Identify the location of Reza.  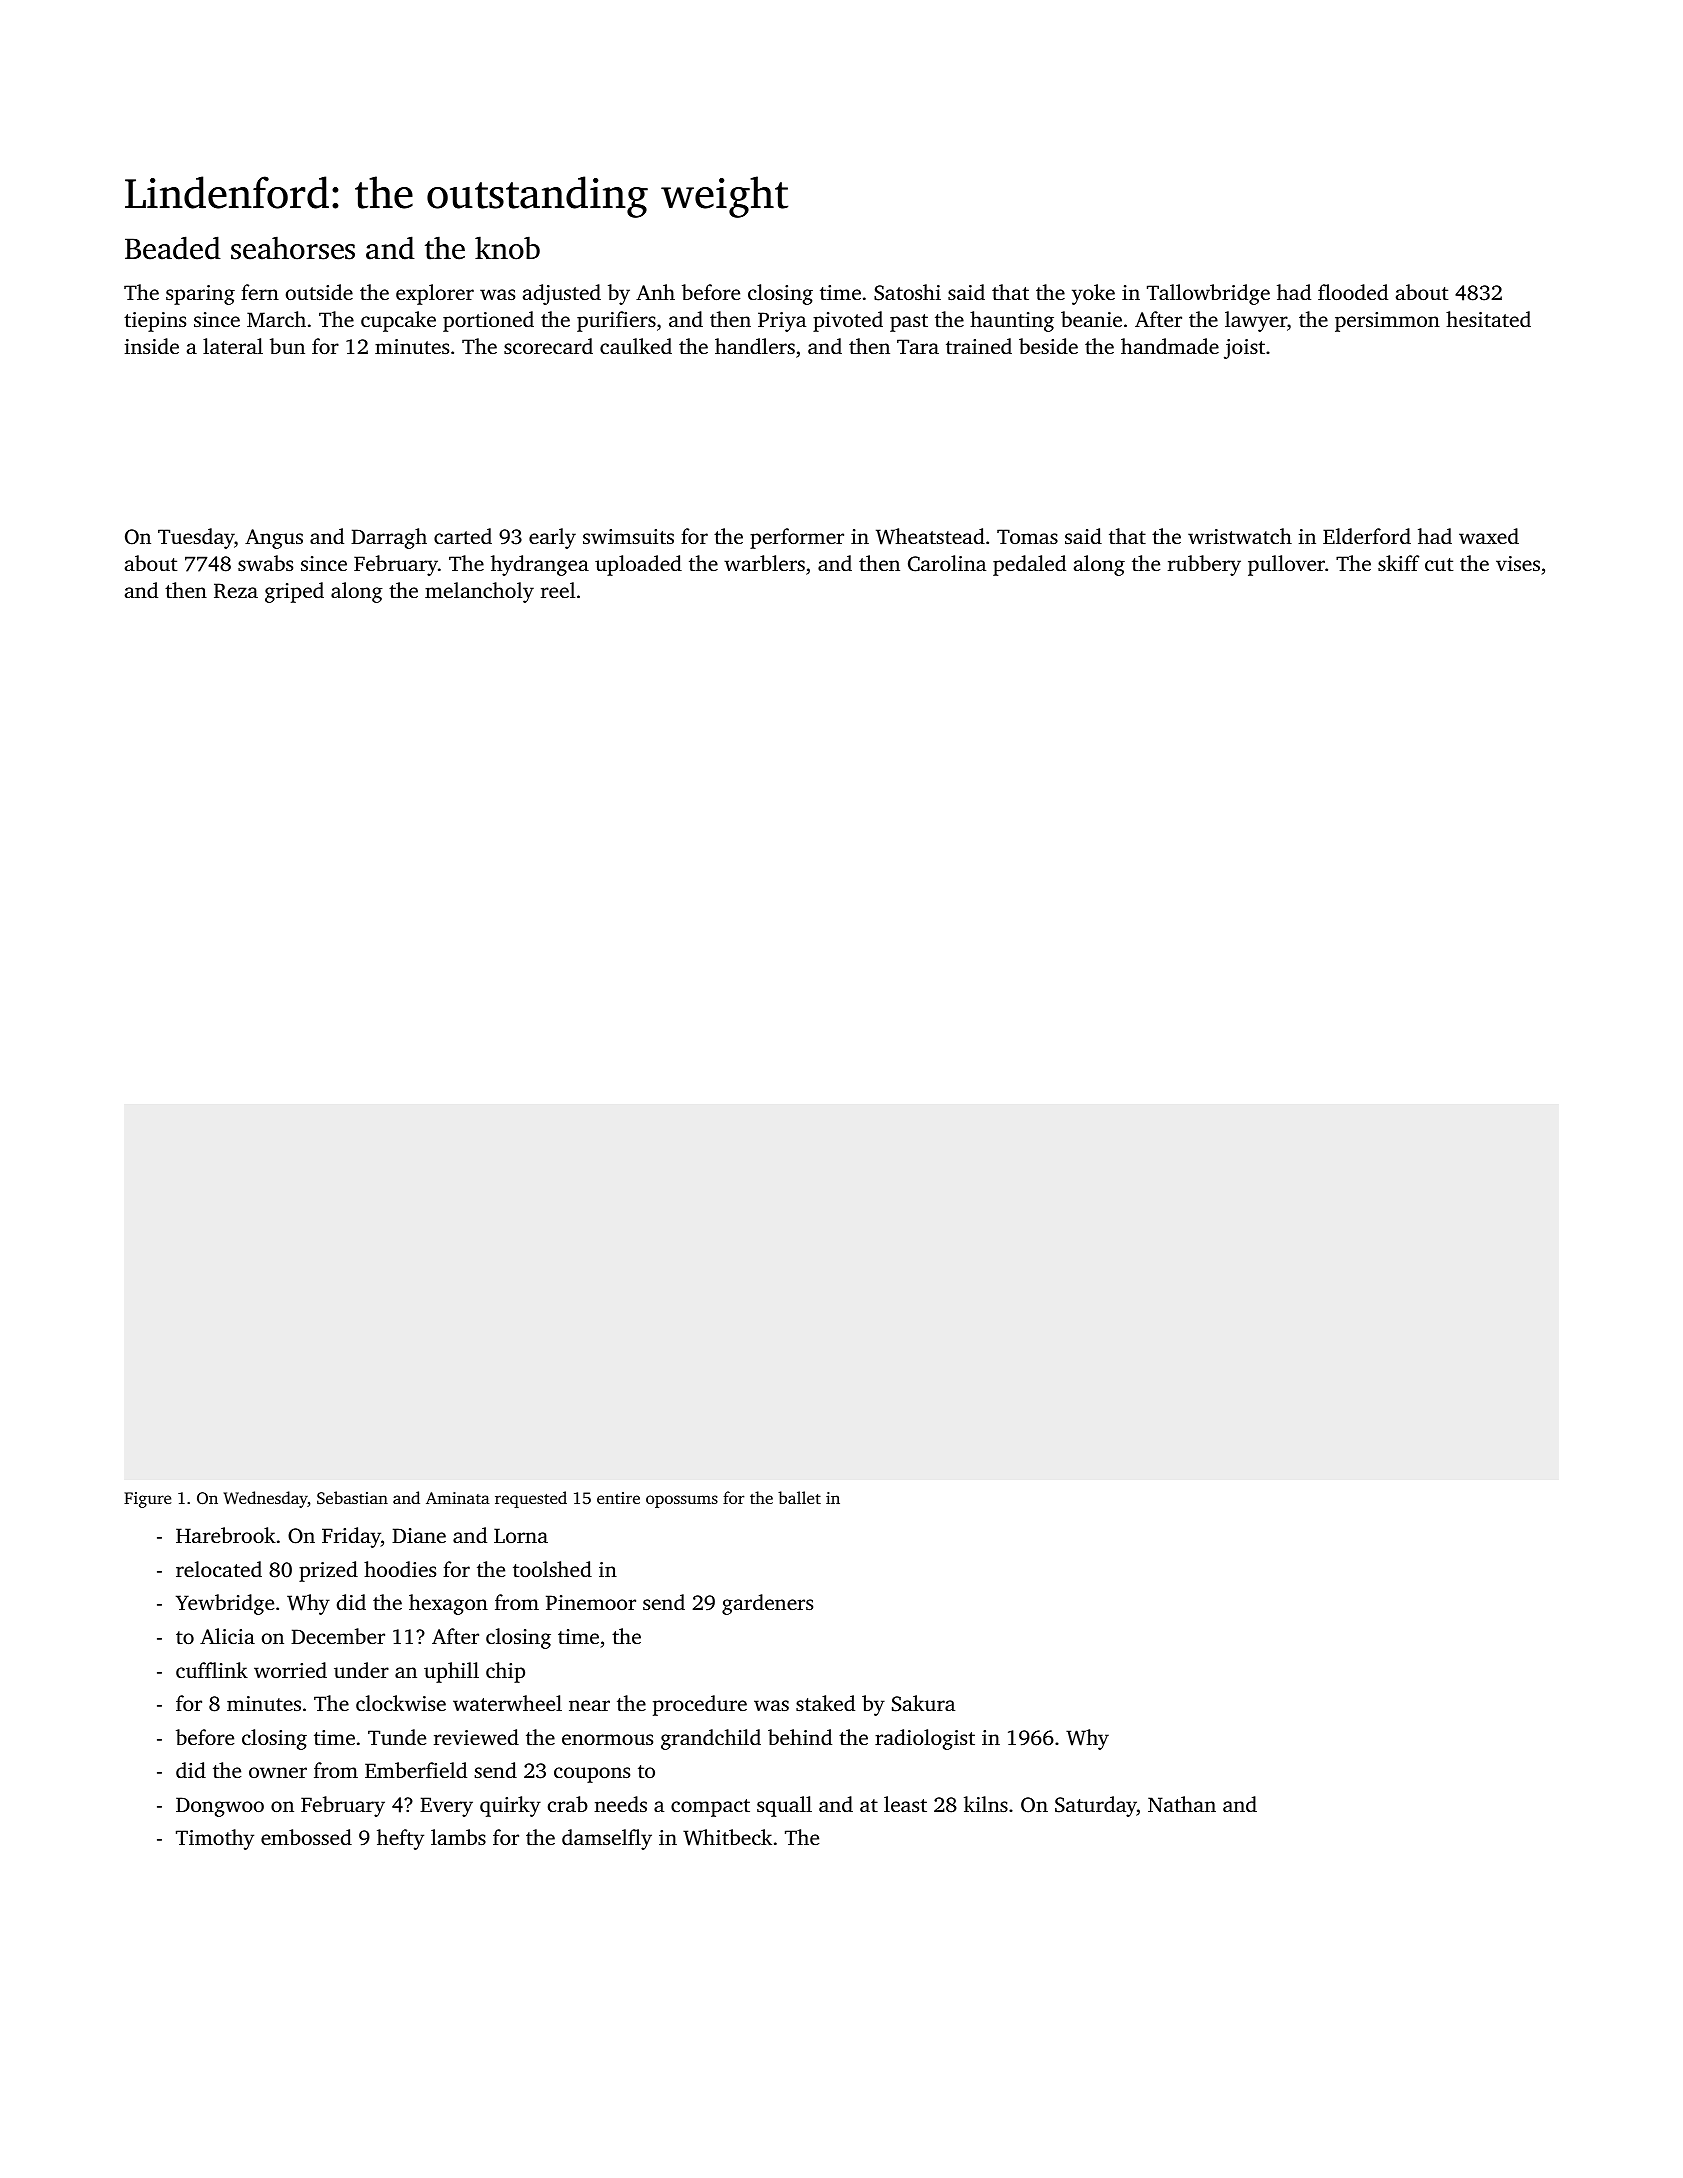
(236, 591).
